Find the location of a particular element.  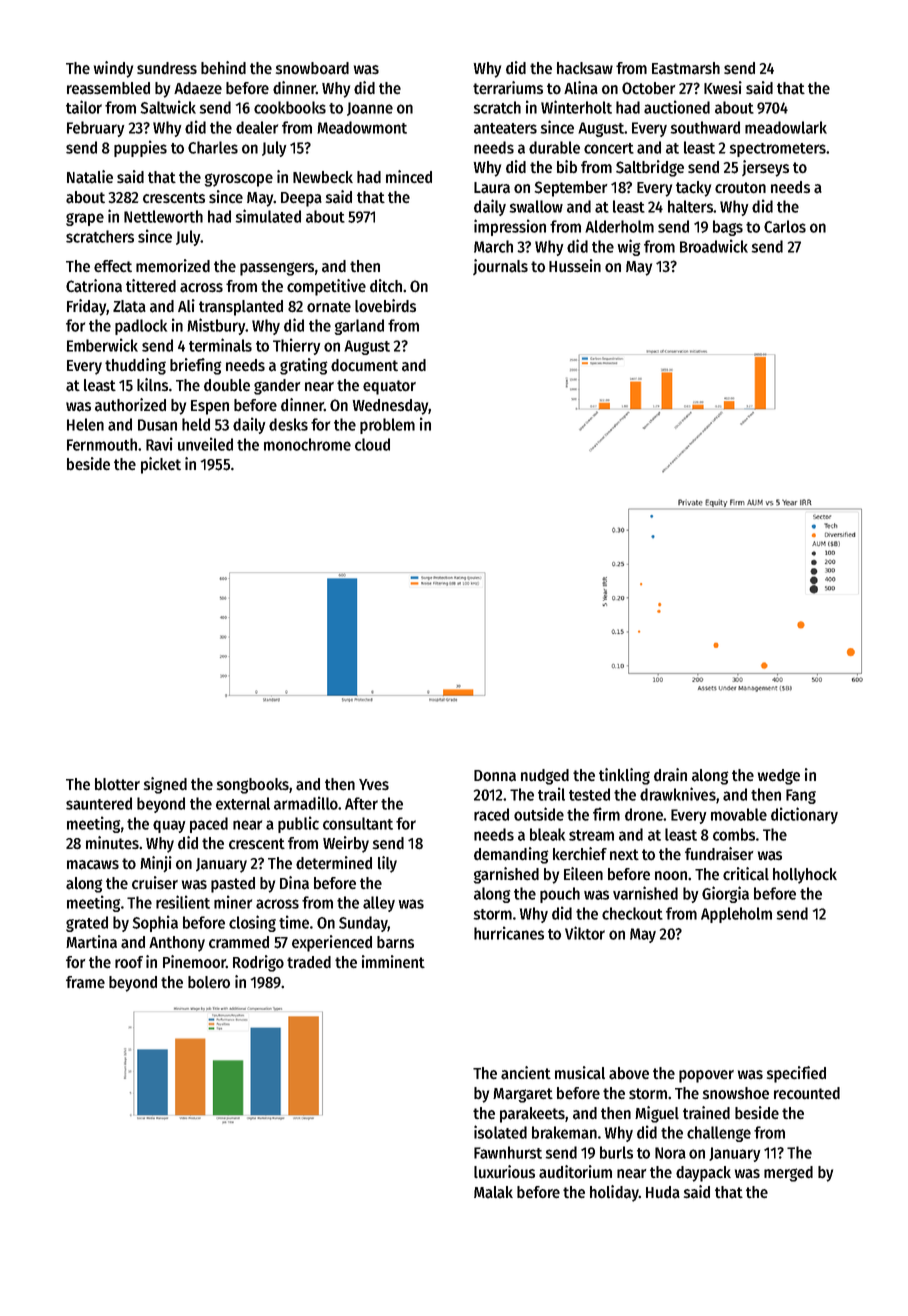

pasted is located at coordinates (233, 885).
